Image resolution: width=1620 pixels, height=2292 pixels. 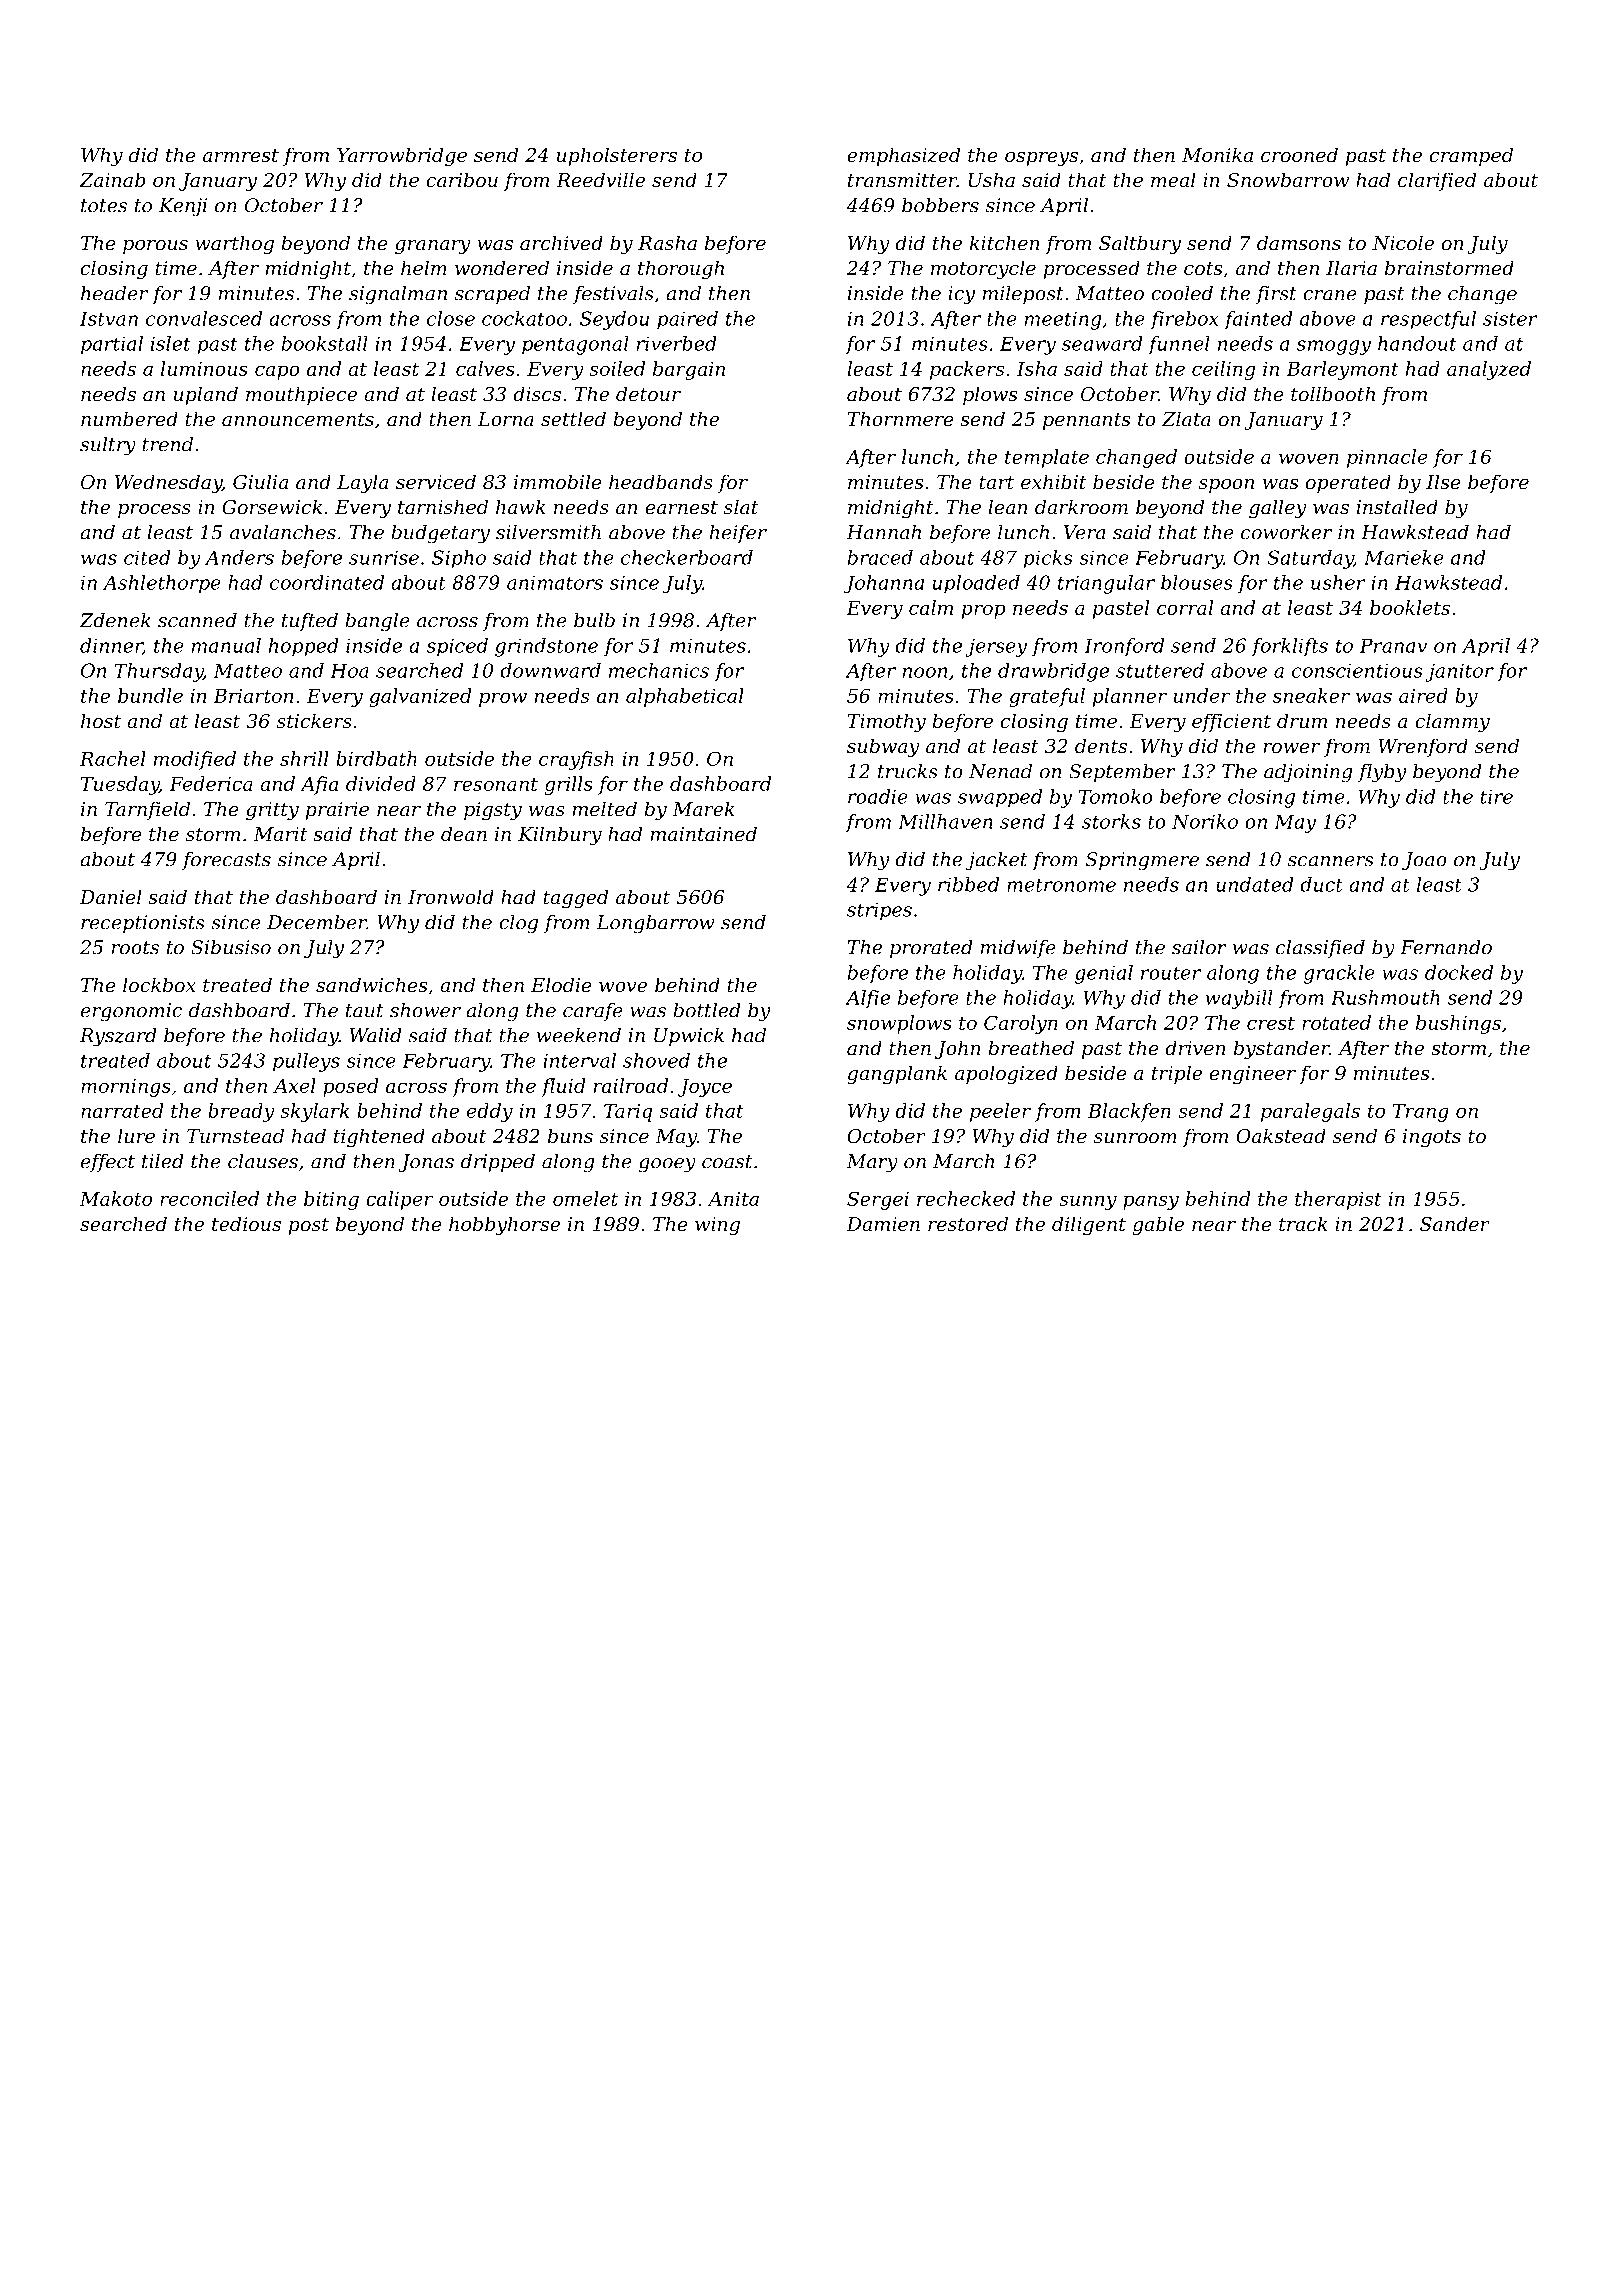 What do you see at coordinates (1041, 159) in the page?
I see `ospreys` at bounding box center [1041, 159].
